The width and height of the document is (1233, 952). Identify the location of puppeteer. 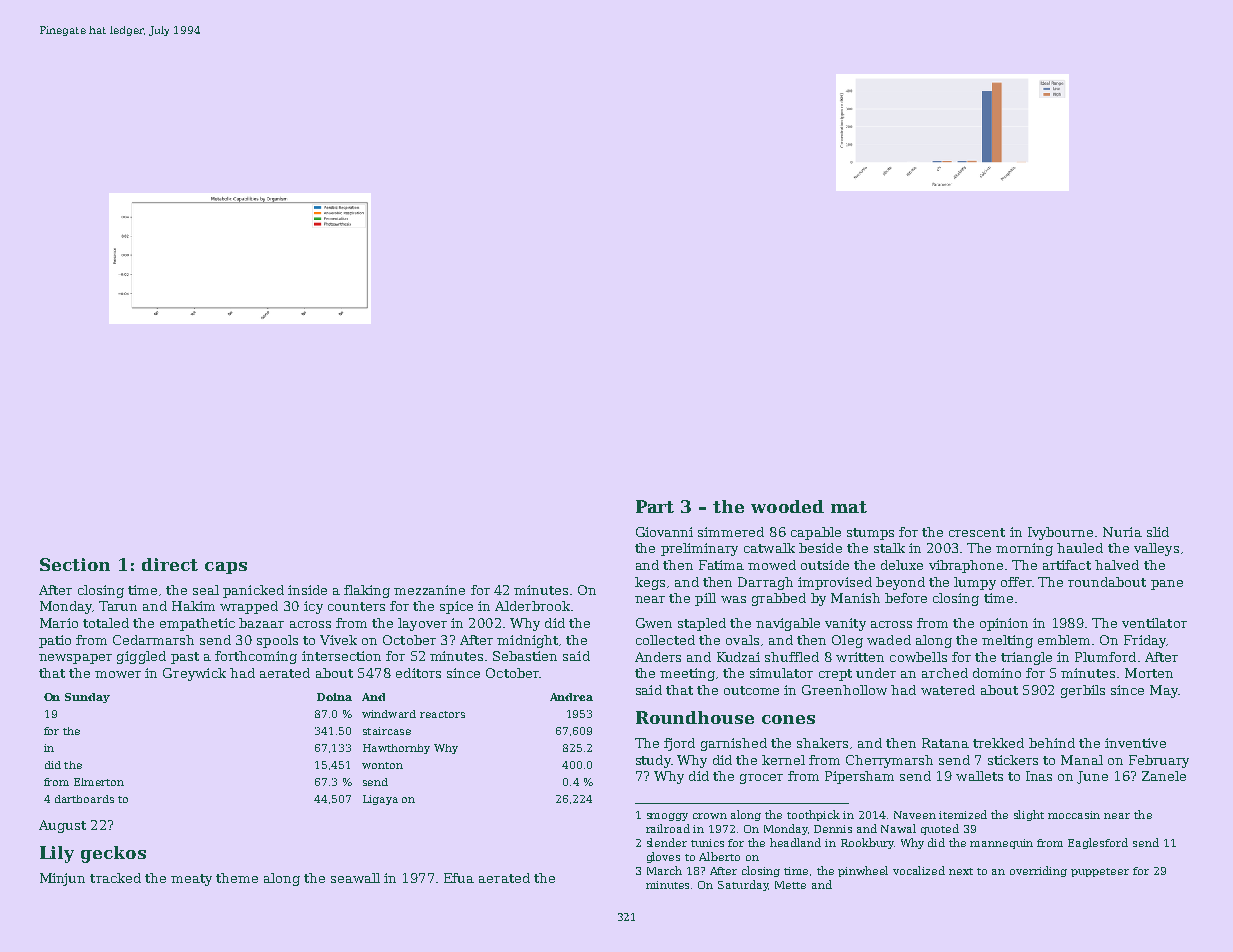
(1100, 872).
